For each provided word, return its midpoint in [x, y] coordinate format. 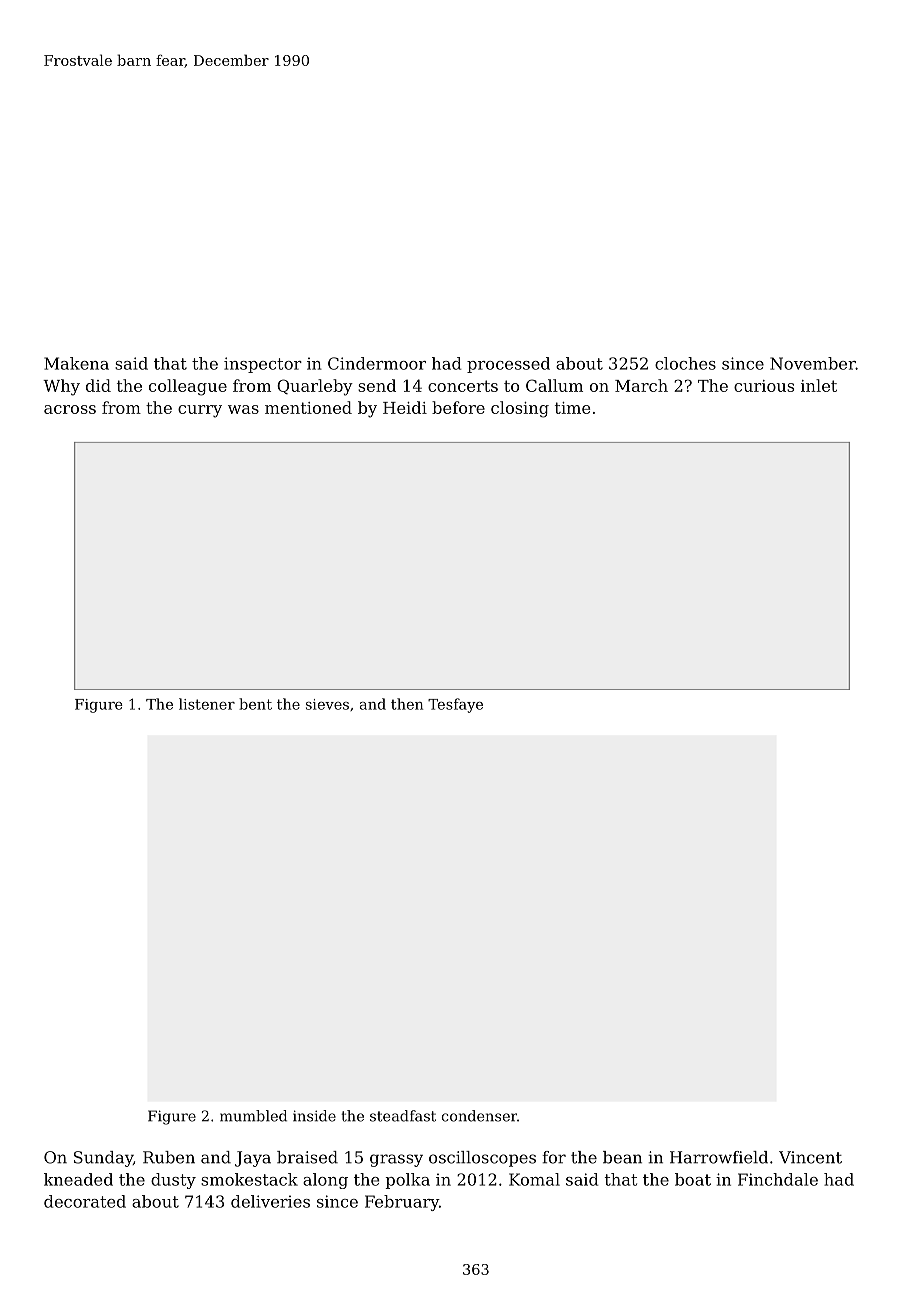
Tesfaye [455, 705]
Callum [554, 385]
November [813, 363]
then [407, 704]
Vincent [810, 1157]
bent [255, 704]
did [98, 385]
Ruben [169, 1157]
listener [207, 704]
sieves [327, 704]
